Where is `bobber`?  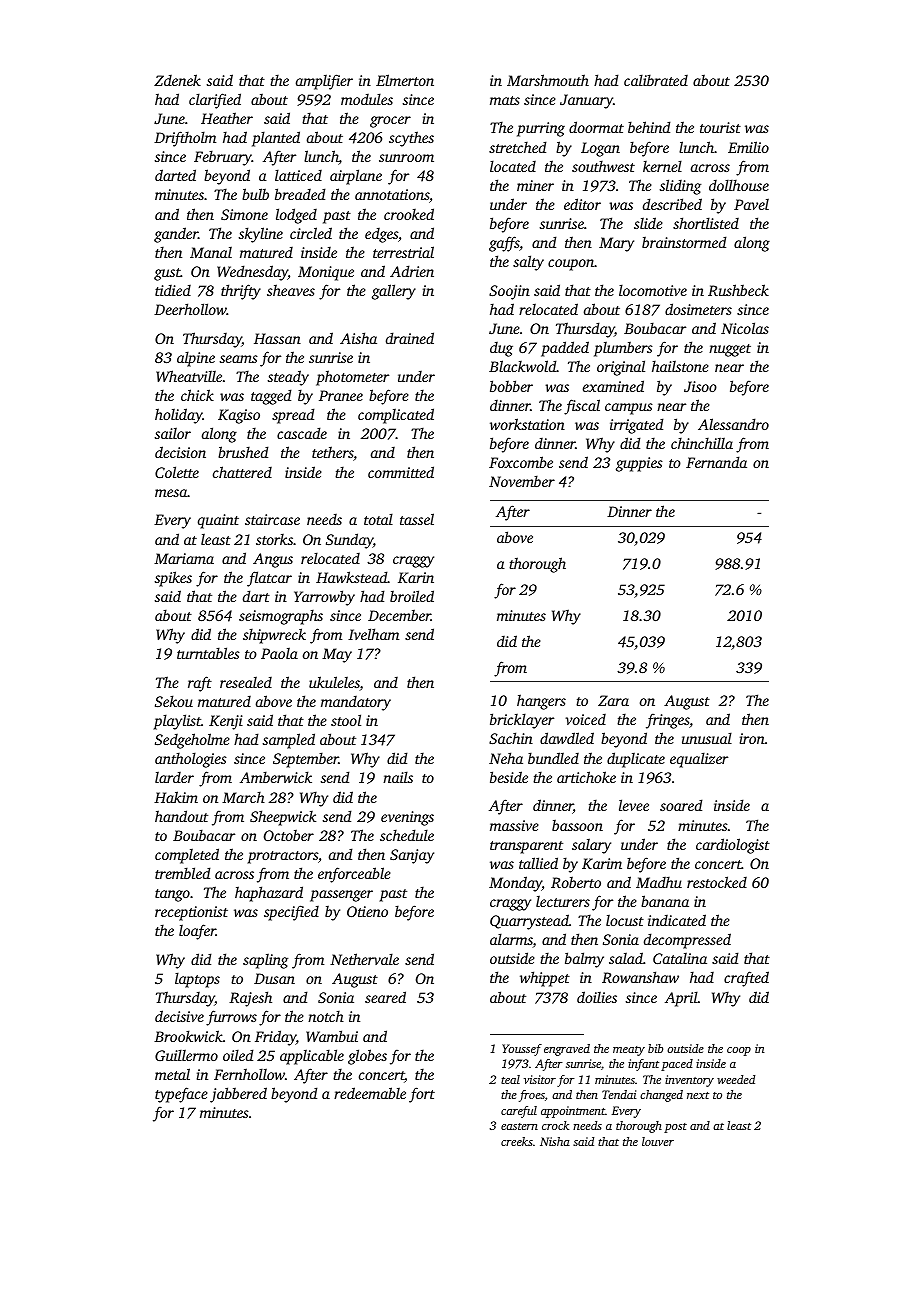 bobber is located at coordinates (511, 386).
